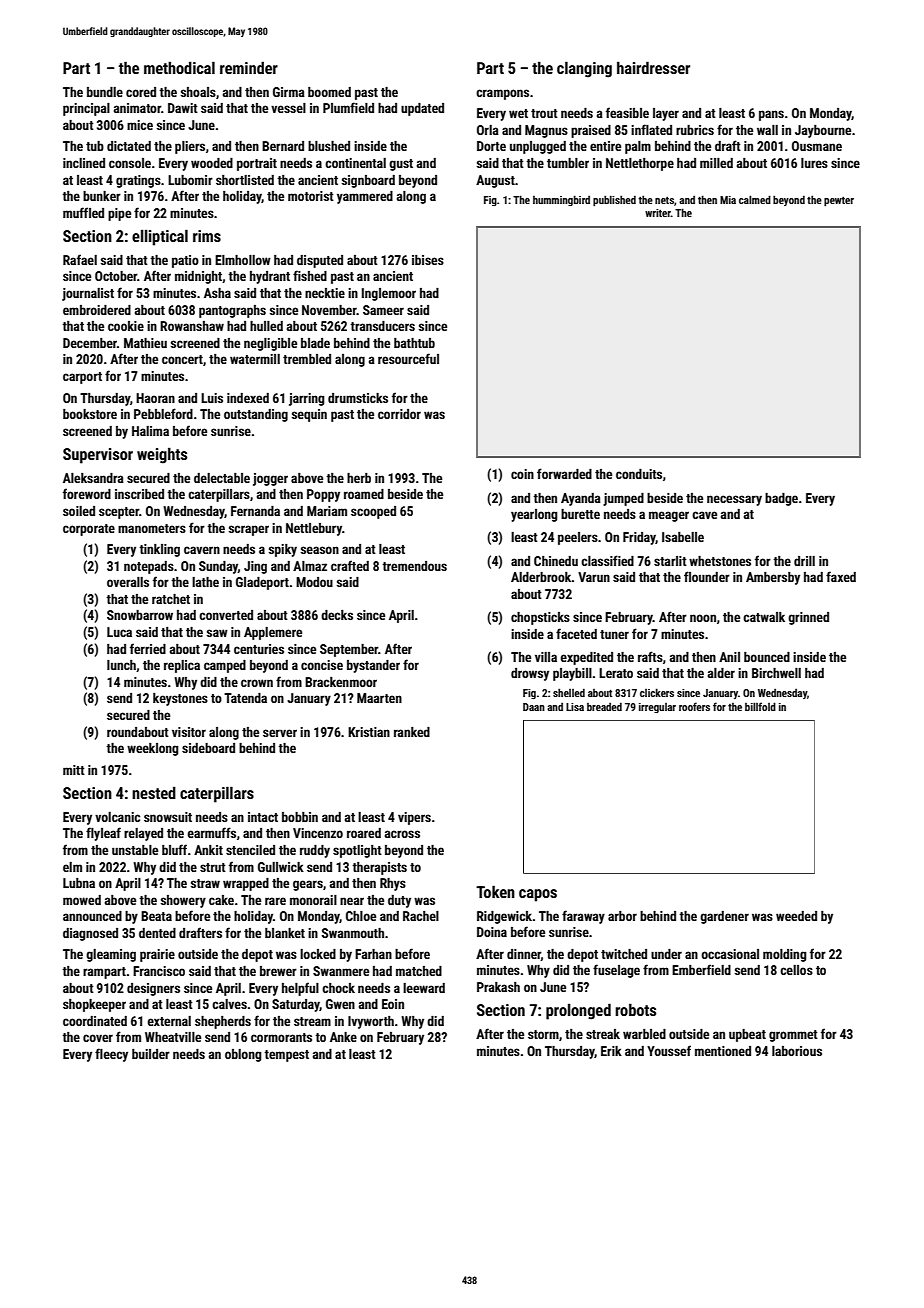  What do you see at coordinates (414, 343) in the document?
I see `bathtub` at bounding box center [414, 343].
